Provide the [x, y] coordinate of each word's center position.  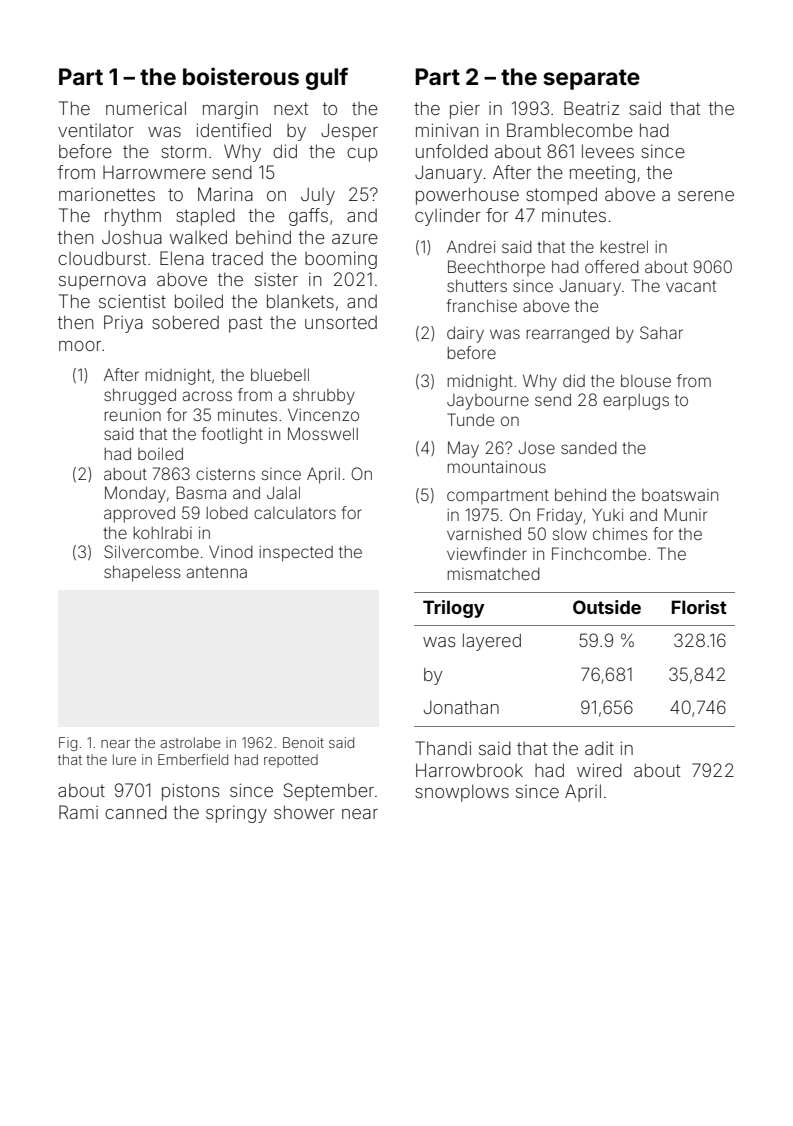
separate [591, 79]
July [318, 196]
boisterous [241, 76]
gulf [327, 78]
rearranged [568, 335]
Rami [78, 812]
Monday [135, 494]
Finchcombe [599, 553]
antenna [217, 572]
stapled [205, 217]
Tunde [470, 419]
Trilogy [454, 609]
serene [706, 196]
